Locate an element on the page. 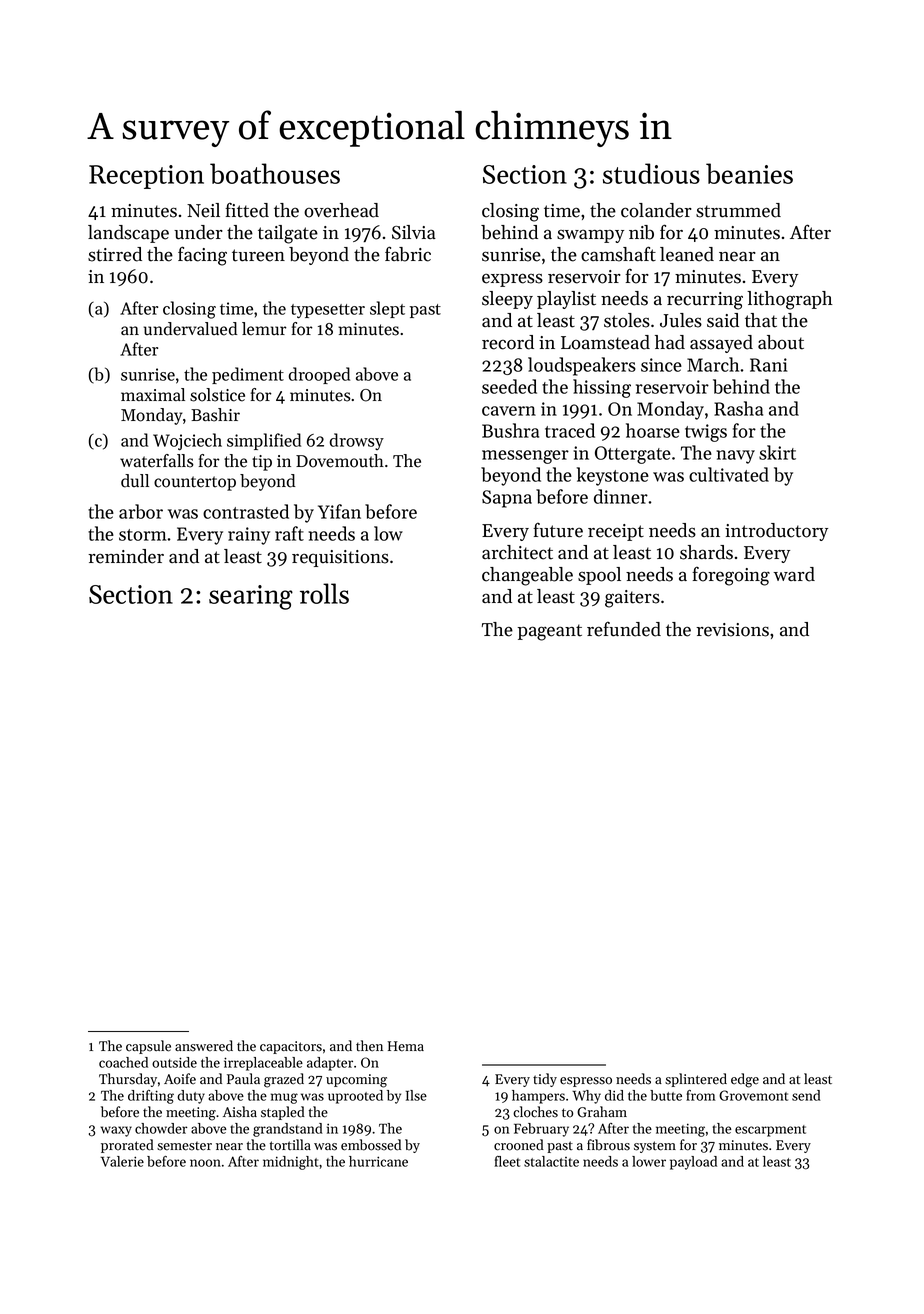  swampy is located at coordinates (590, 236).
